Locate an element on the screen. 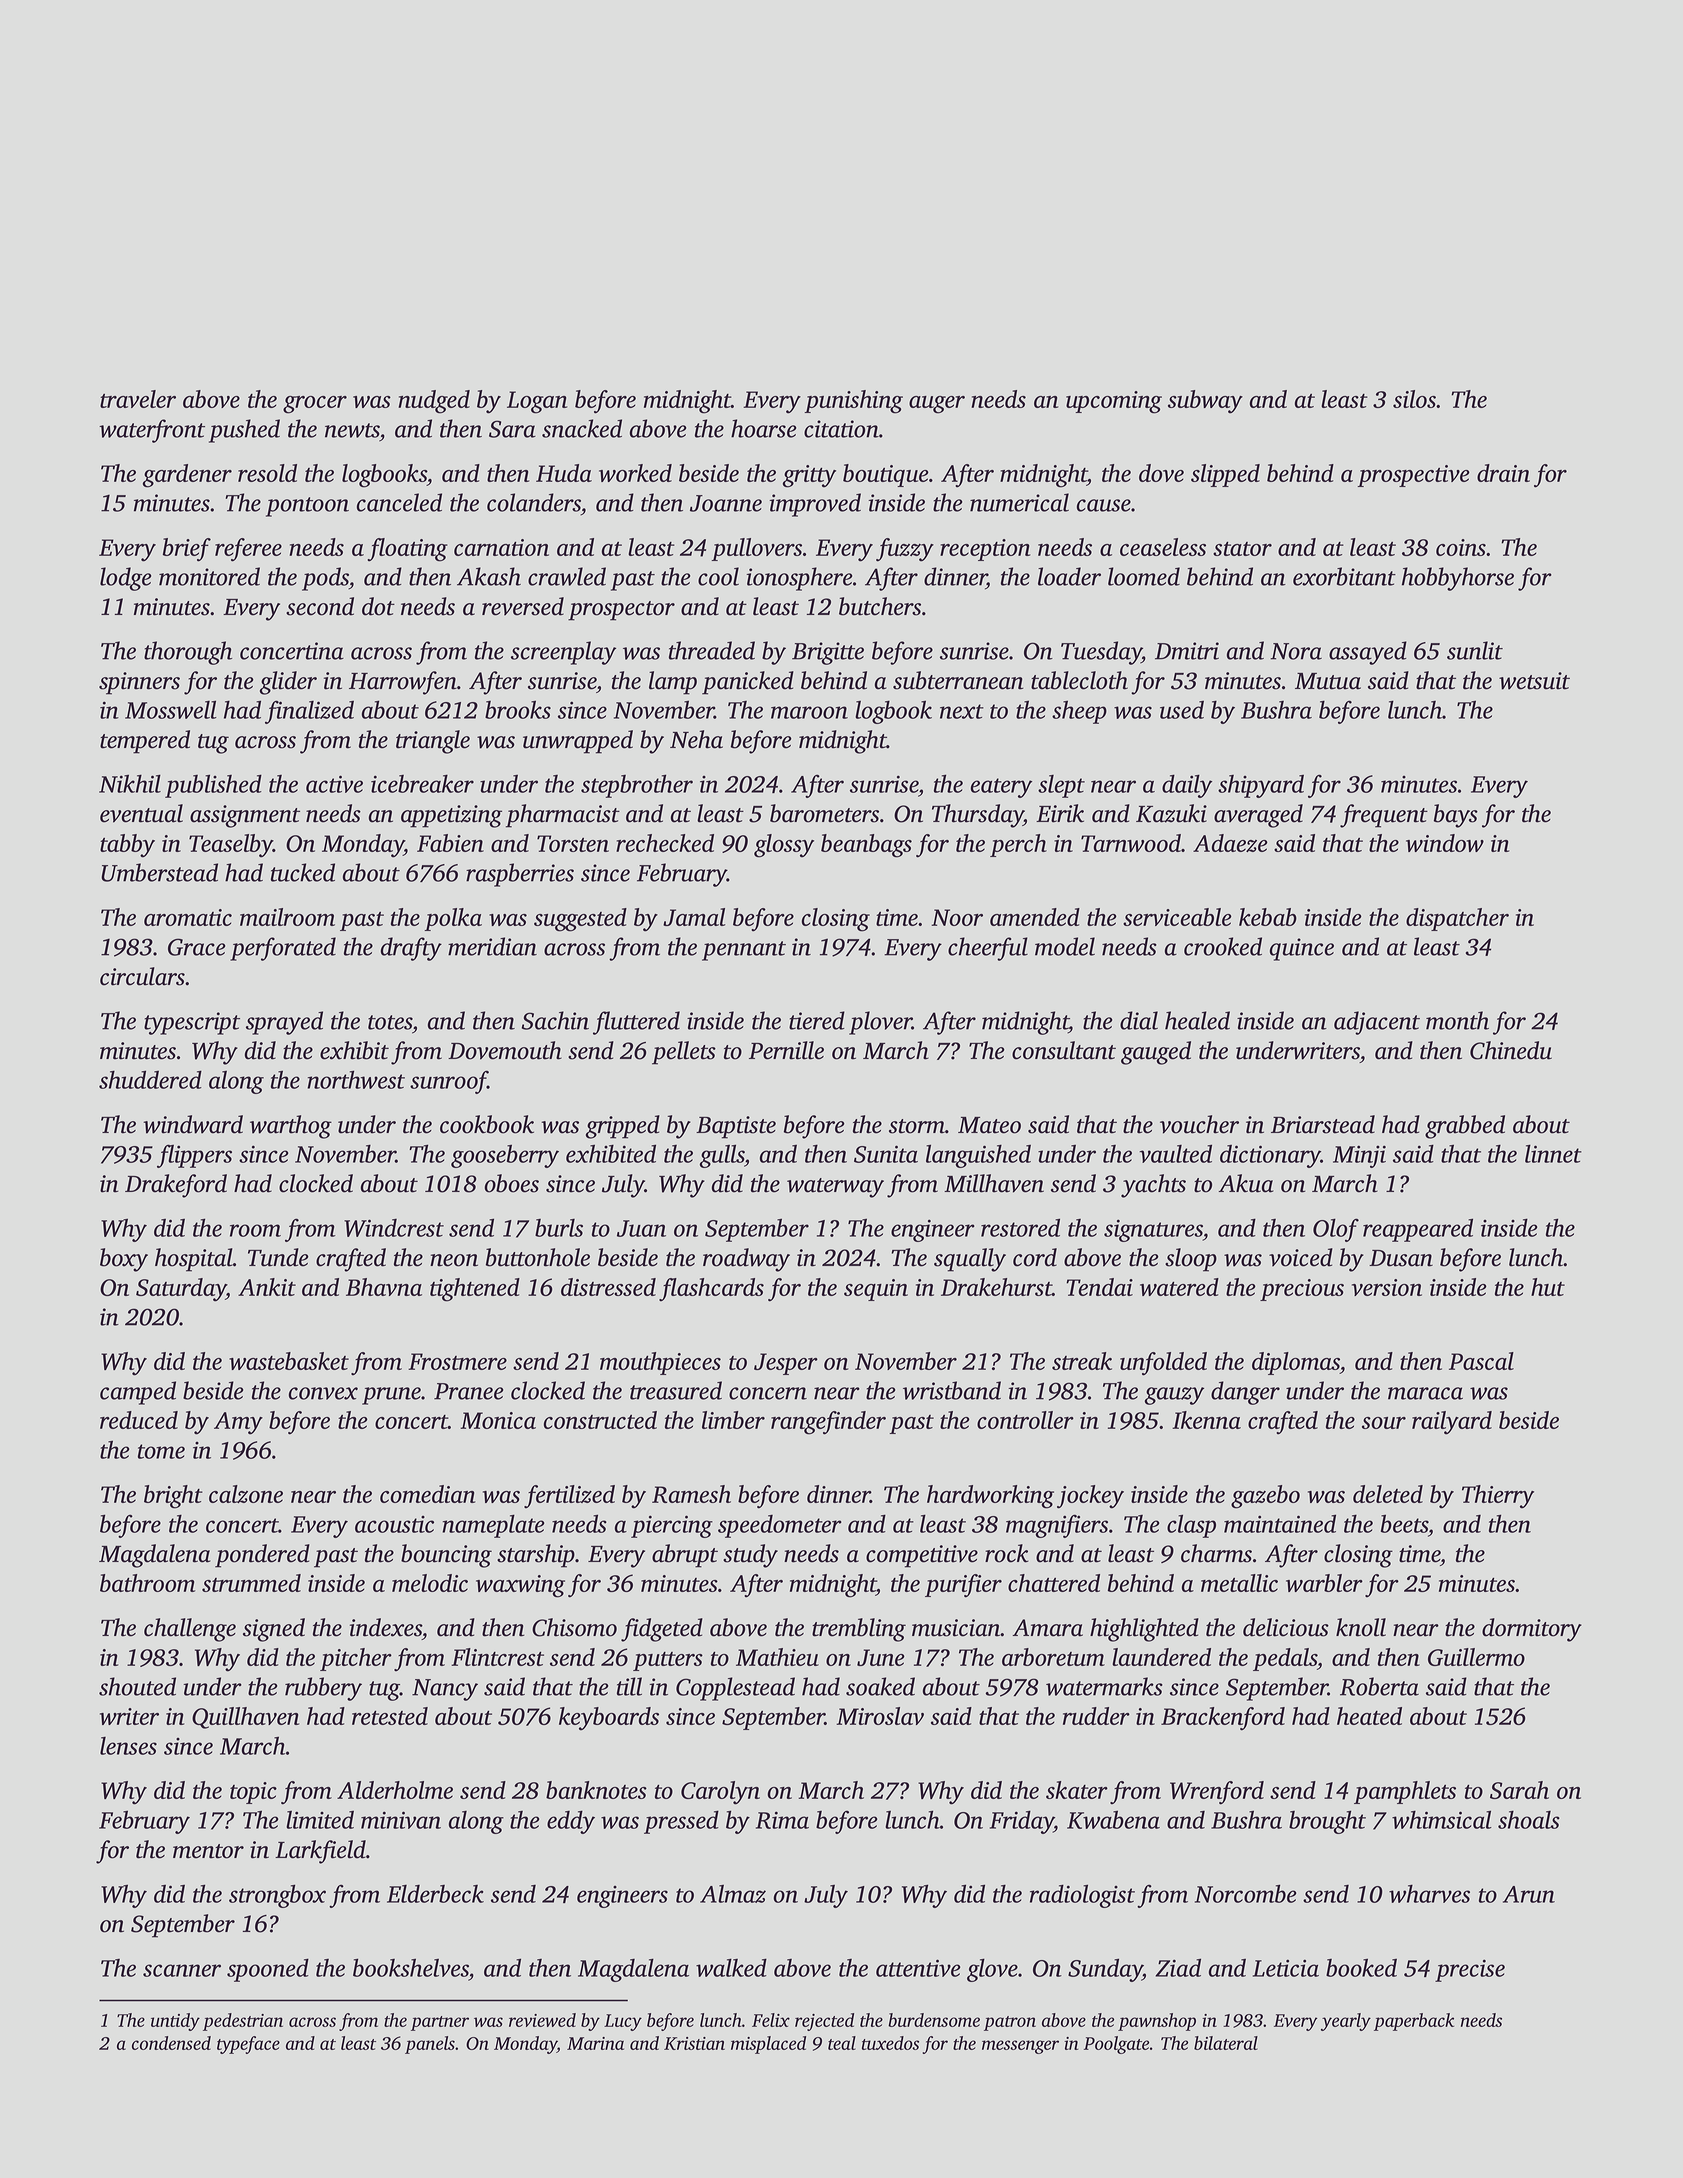 The image size is (1683, 2178). shuddered is located at coordinates (150, 1079).
